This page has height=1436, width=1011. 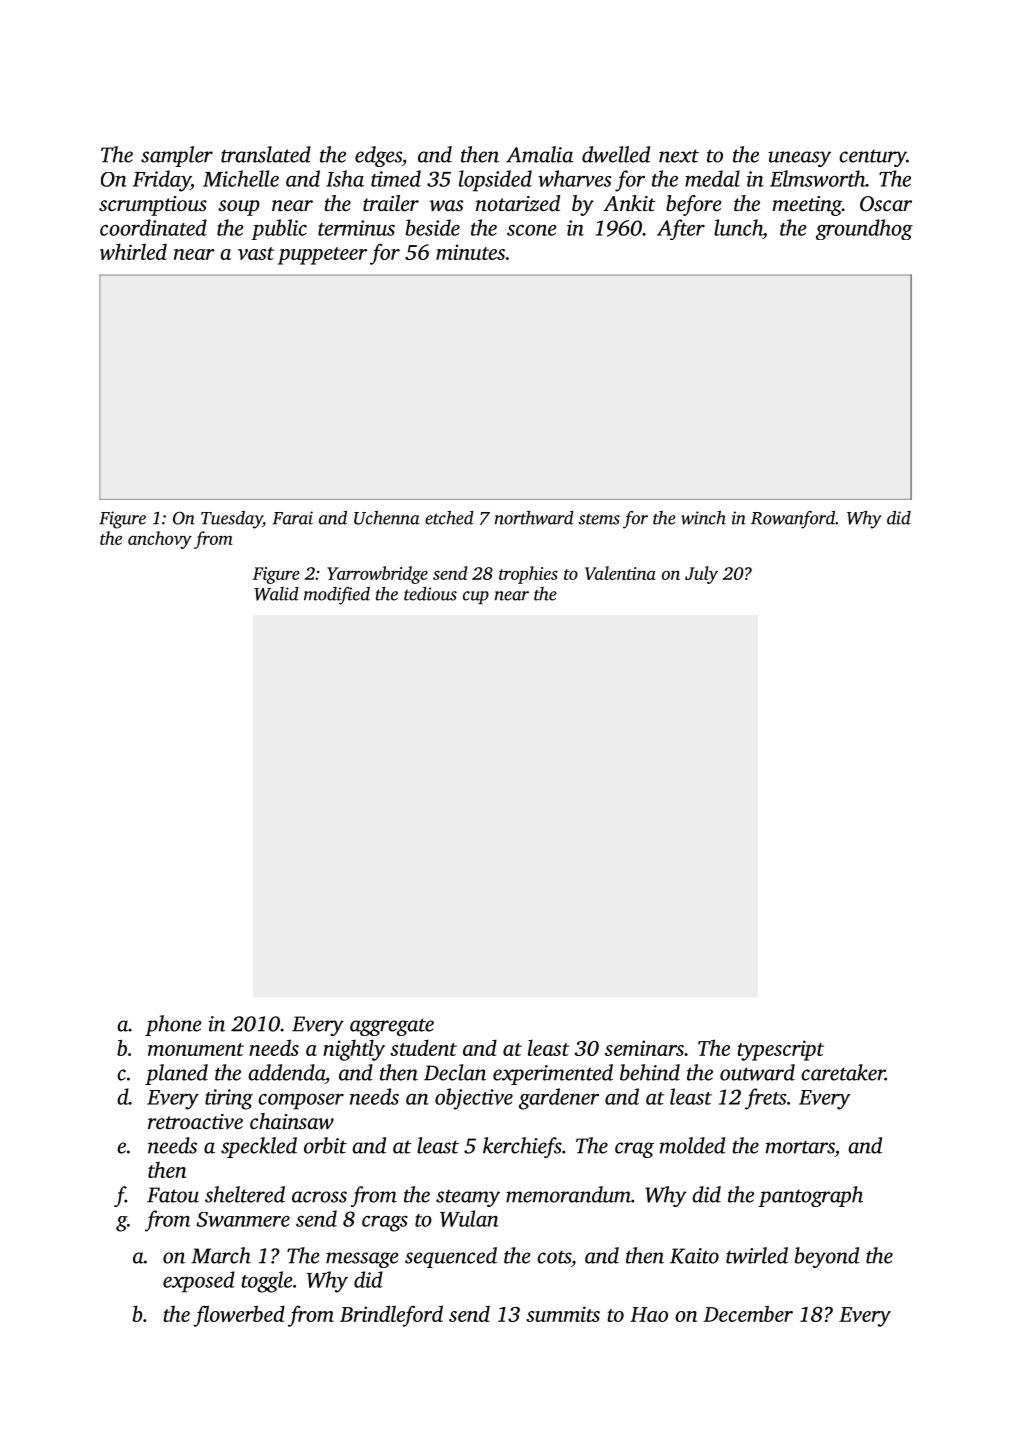 What do you see at coordinates (173, 1025) in the page?
I see `phone` at bounding box center [173, 1025].
